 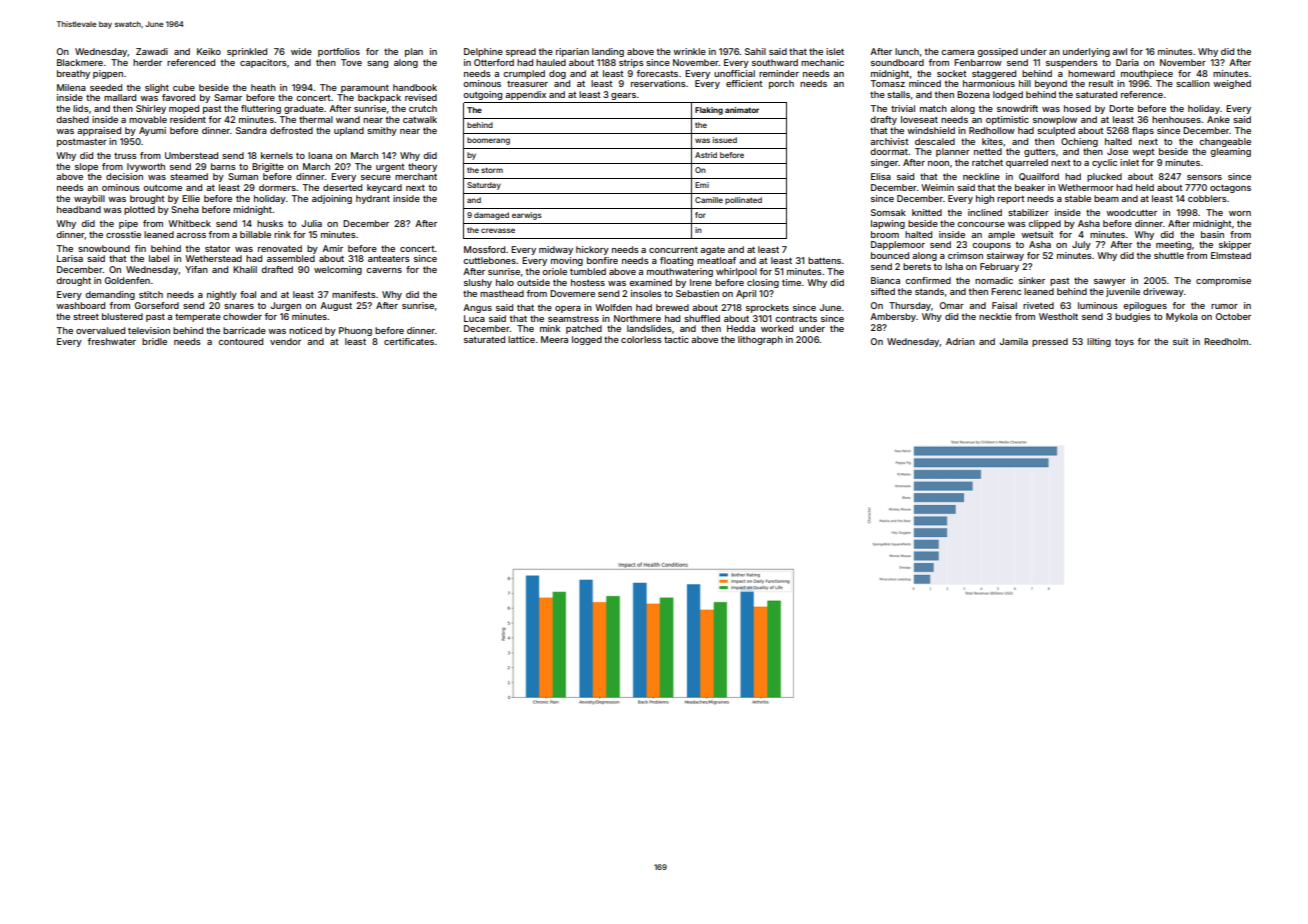 What do you see at coordinates (743, 201) in the screenshot?
I see `pollinated` at bounding box center [743, 201].
